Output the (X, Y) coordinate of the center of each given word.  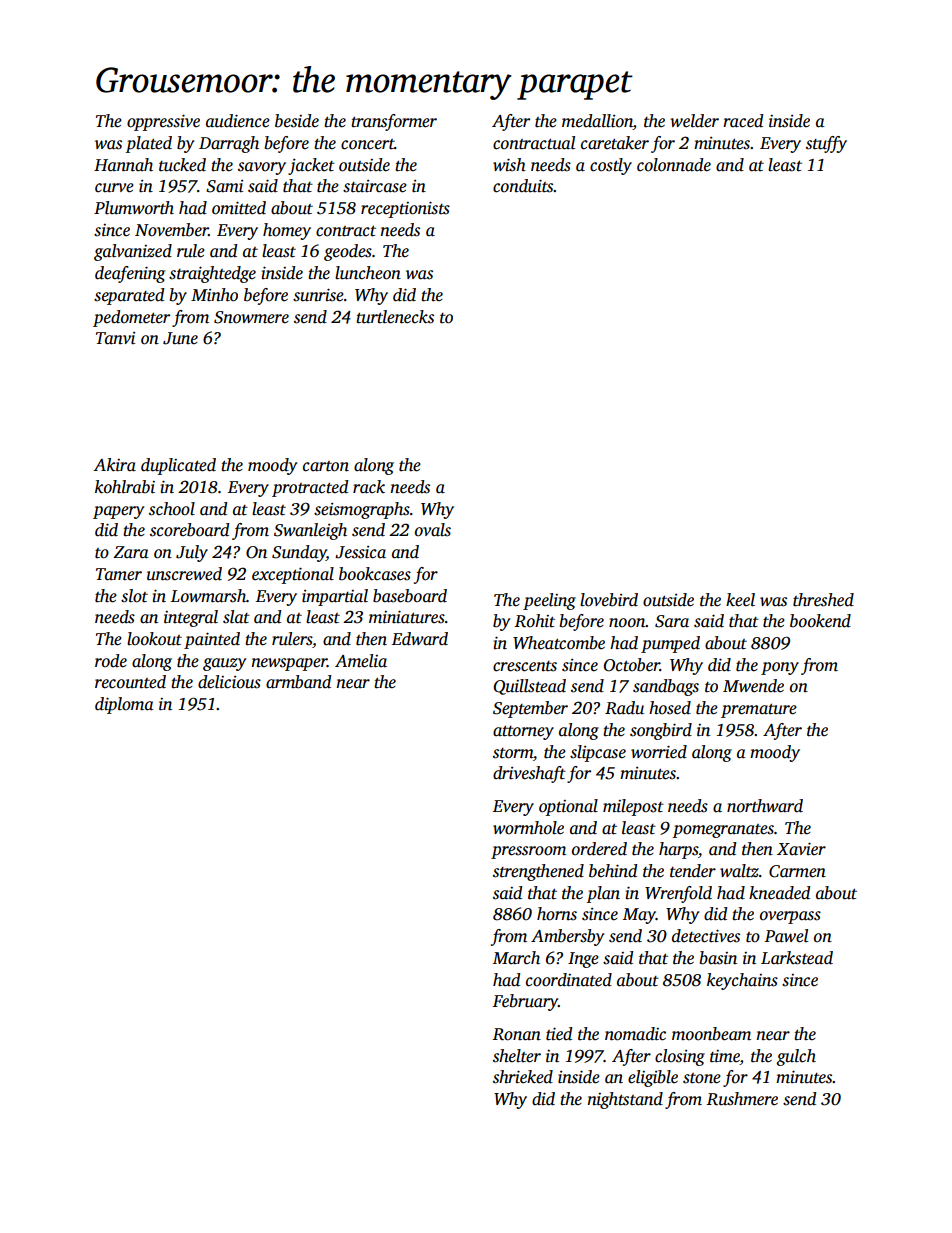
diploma (124, 705)
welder (694, 121)
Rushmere (742, 1099)
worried (659, 752)
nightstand (625, 1100)
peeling (549, 601)
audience (238, 121)
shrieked (523, 1077)
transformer (394, 122)
